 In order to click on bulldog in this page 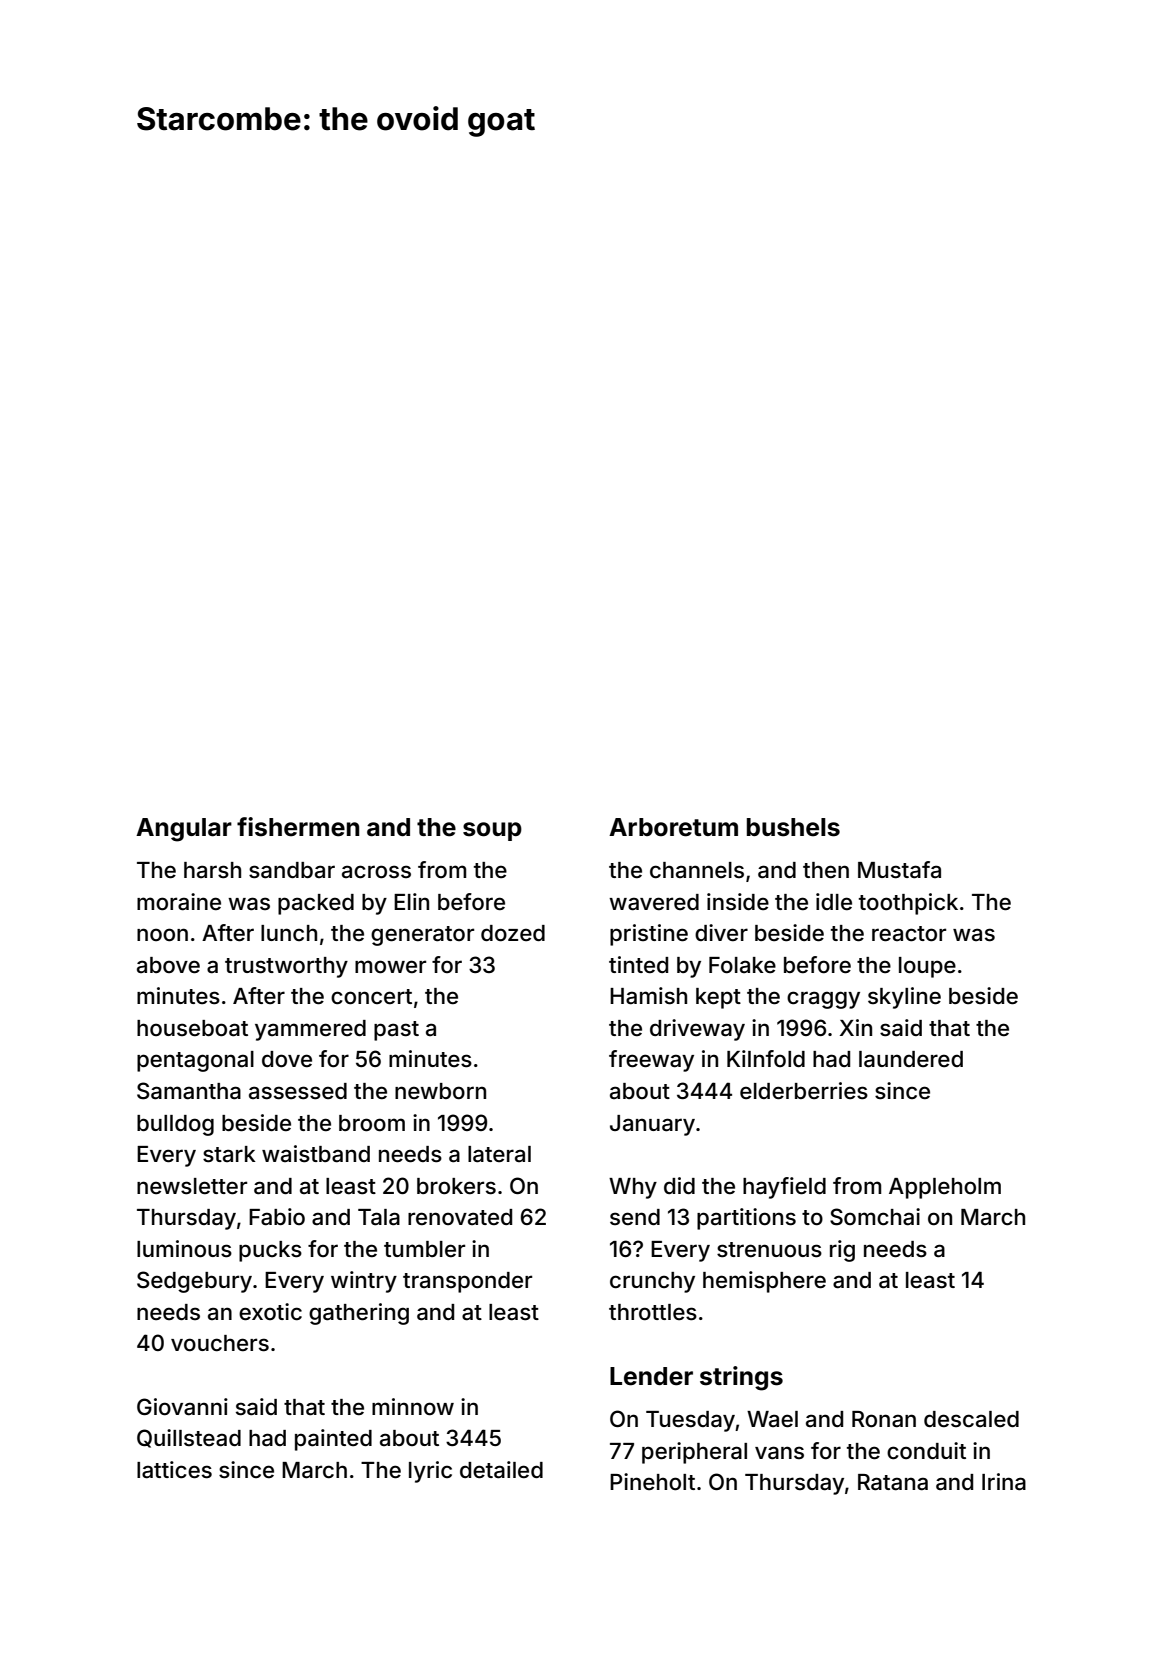, I will do `click(175, 1125)`.
